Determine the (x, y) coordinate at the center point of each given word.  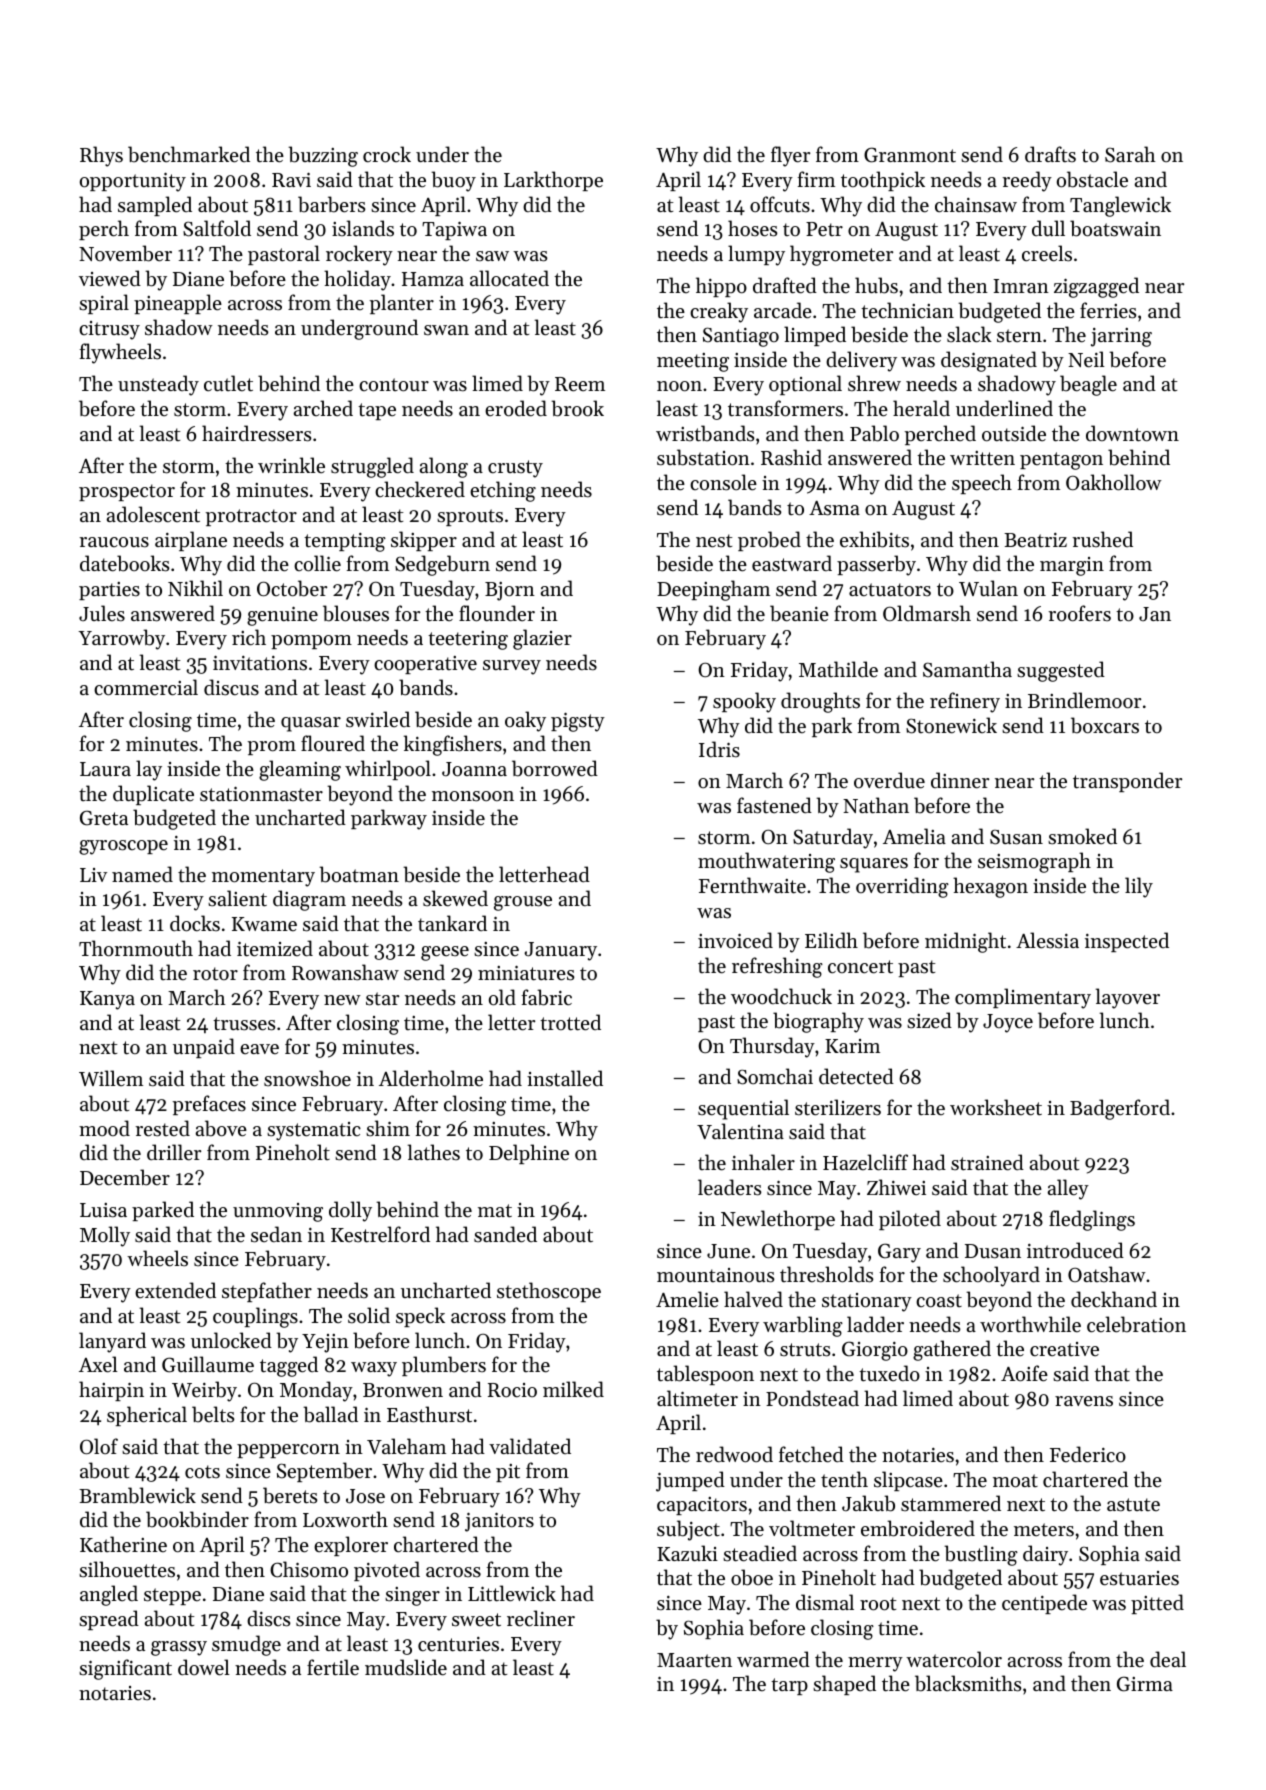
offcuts (780, 204)
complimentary (1023, 998)
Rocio (512, 1390)
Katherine (123, 1544)
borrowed (555, 768)
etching (503, 491)
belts (213, 1414)
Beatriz (1035, 540)
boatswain (1115, 228)
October (292, 588)
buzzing (323, 156)
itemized (275, 948)
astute (1133, 1505)
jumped (690, 1481)
